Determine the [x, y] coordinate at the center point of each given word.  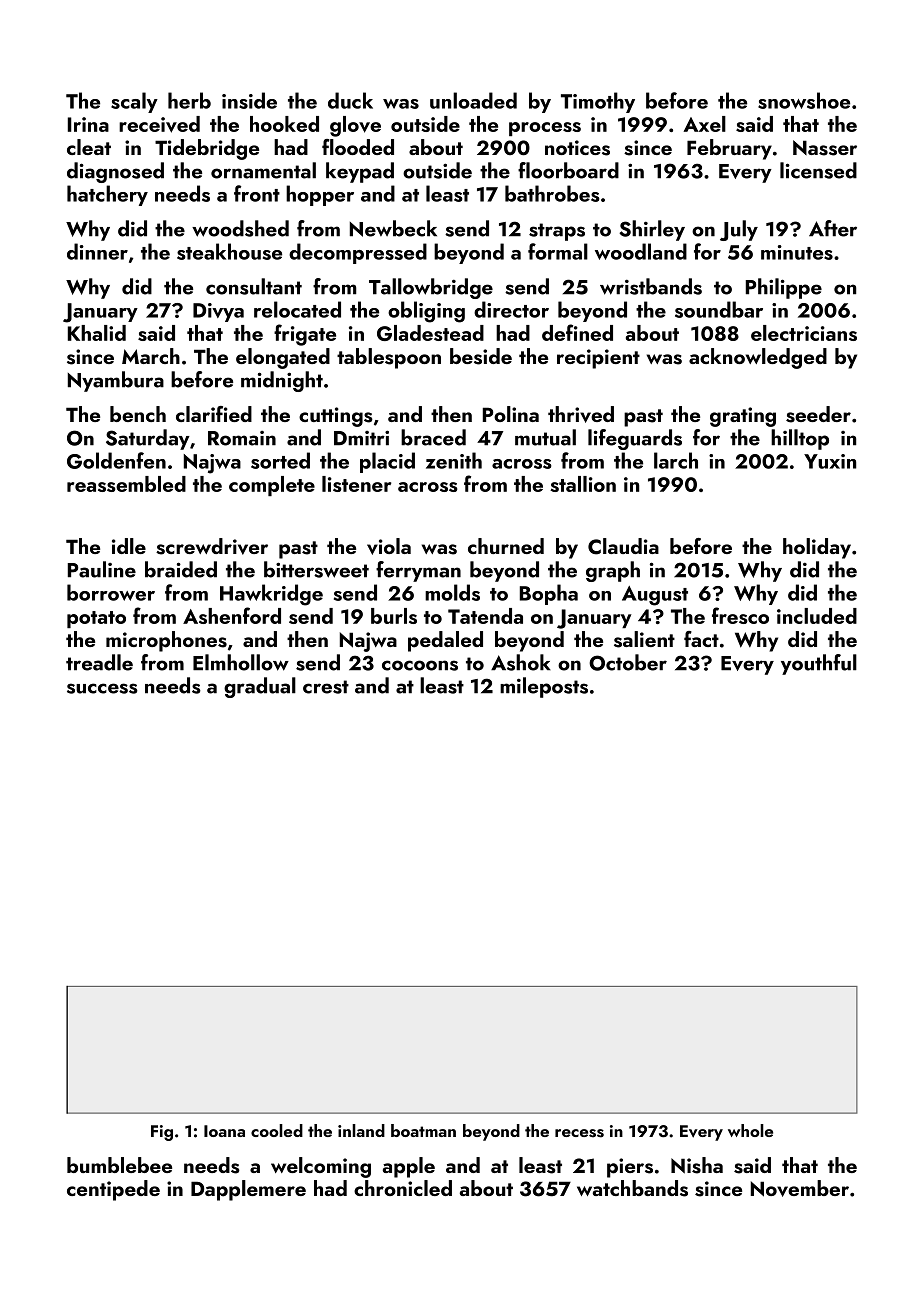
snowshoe [804, 100]
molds [452, 592]
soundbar [719, 309]
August [655, 596]
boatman [423, 1130]
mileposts [544, 687]
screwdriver [212, 546]
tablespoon [389, 358]
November [800, 1188]
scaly [134, 102]
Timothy [598, 102]
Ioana [224, 1131]
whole [750, 1130]
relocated [297, 309]
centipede [113, 1190]
